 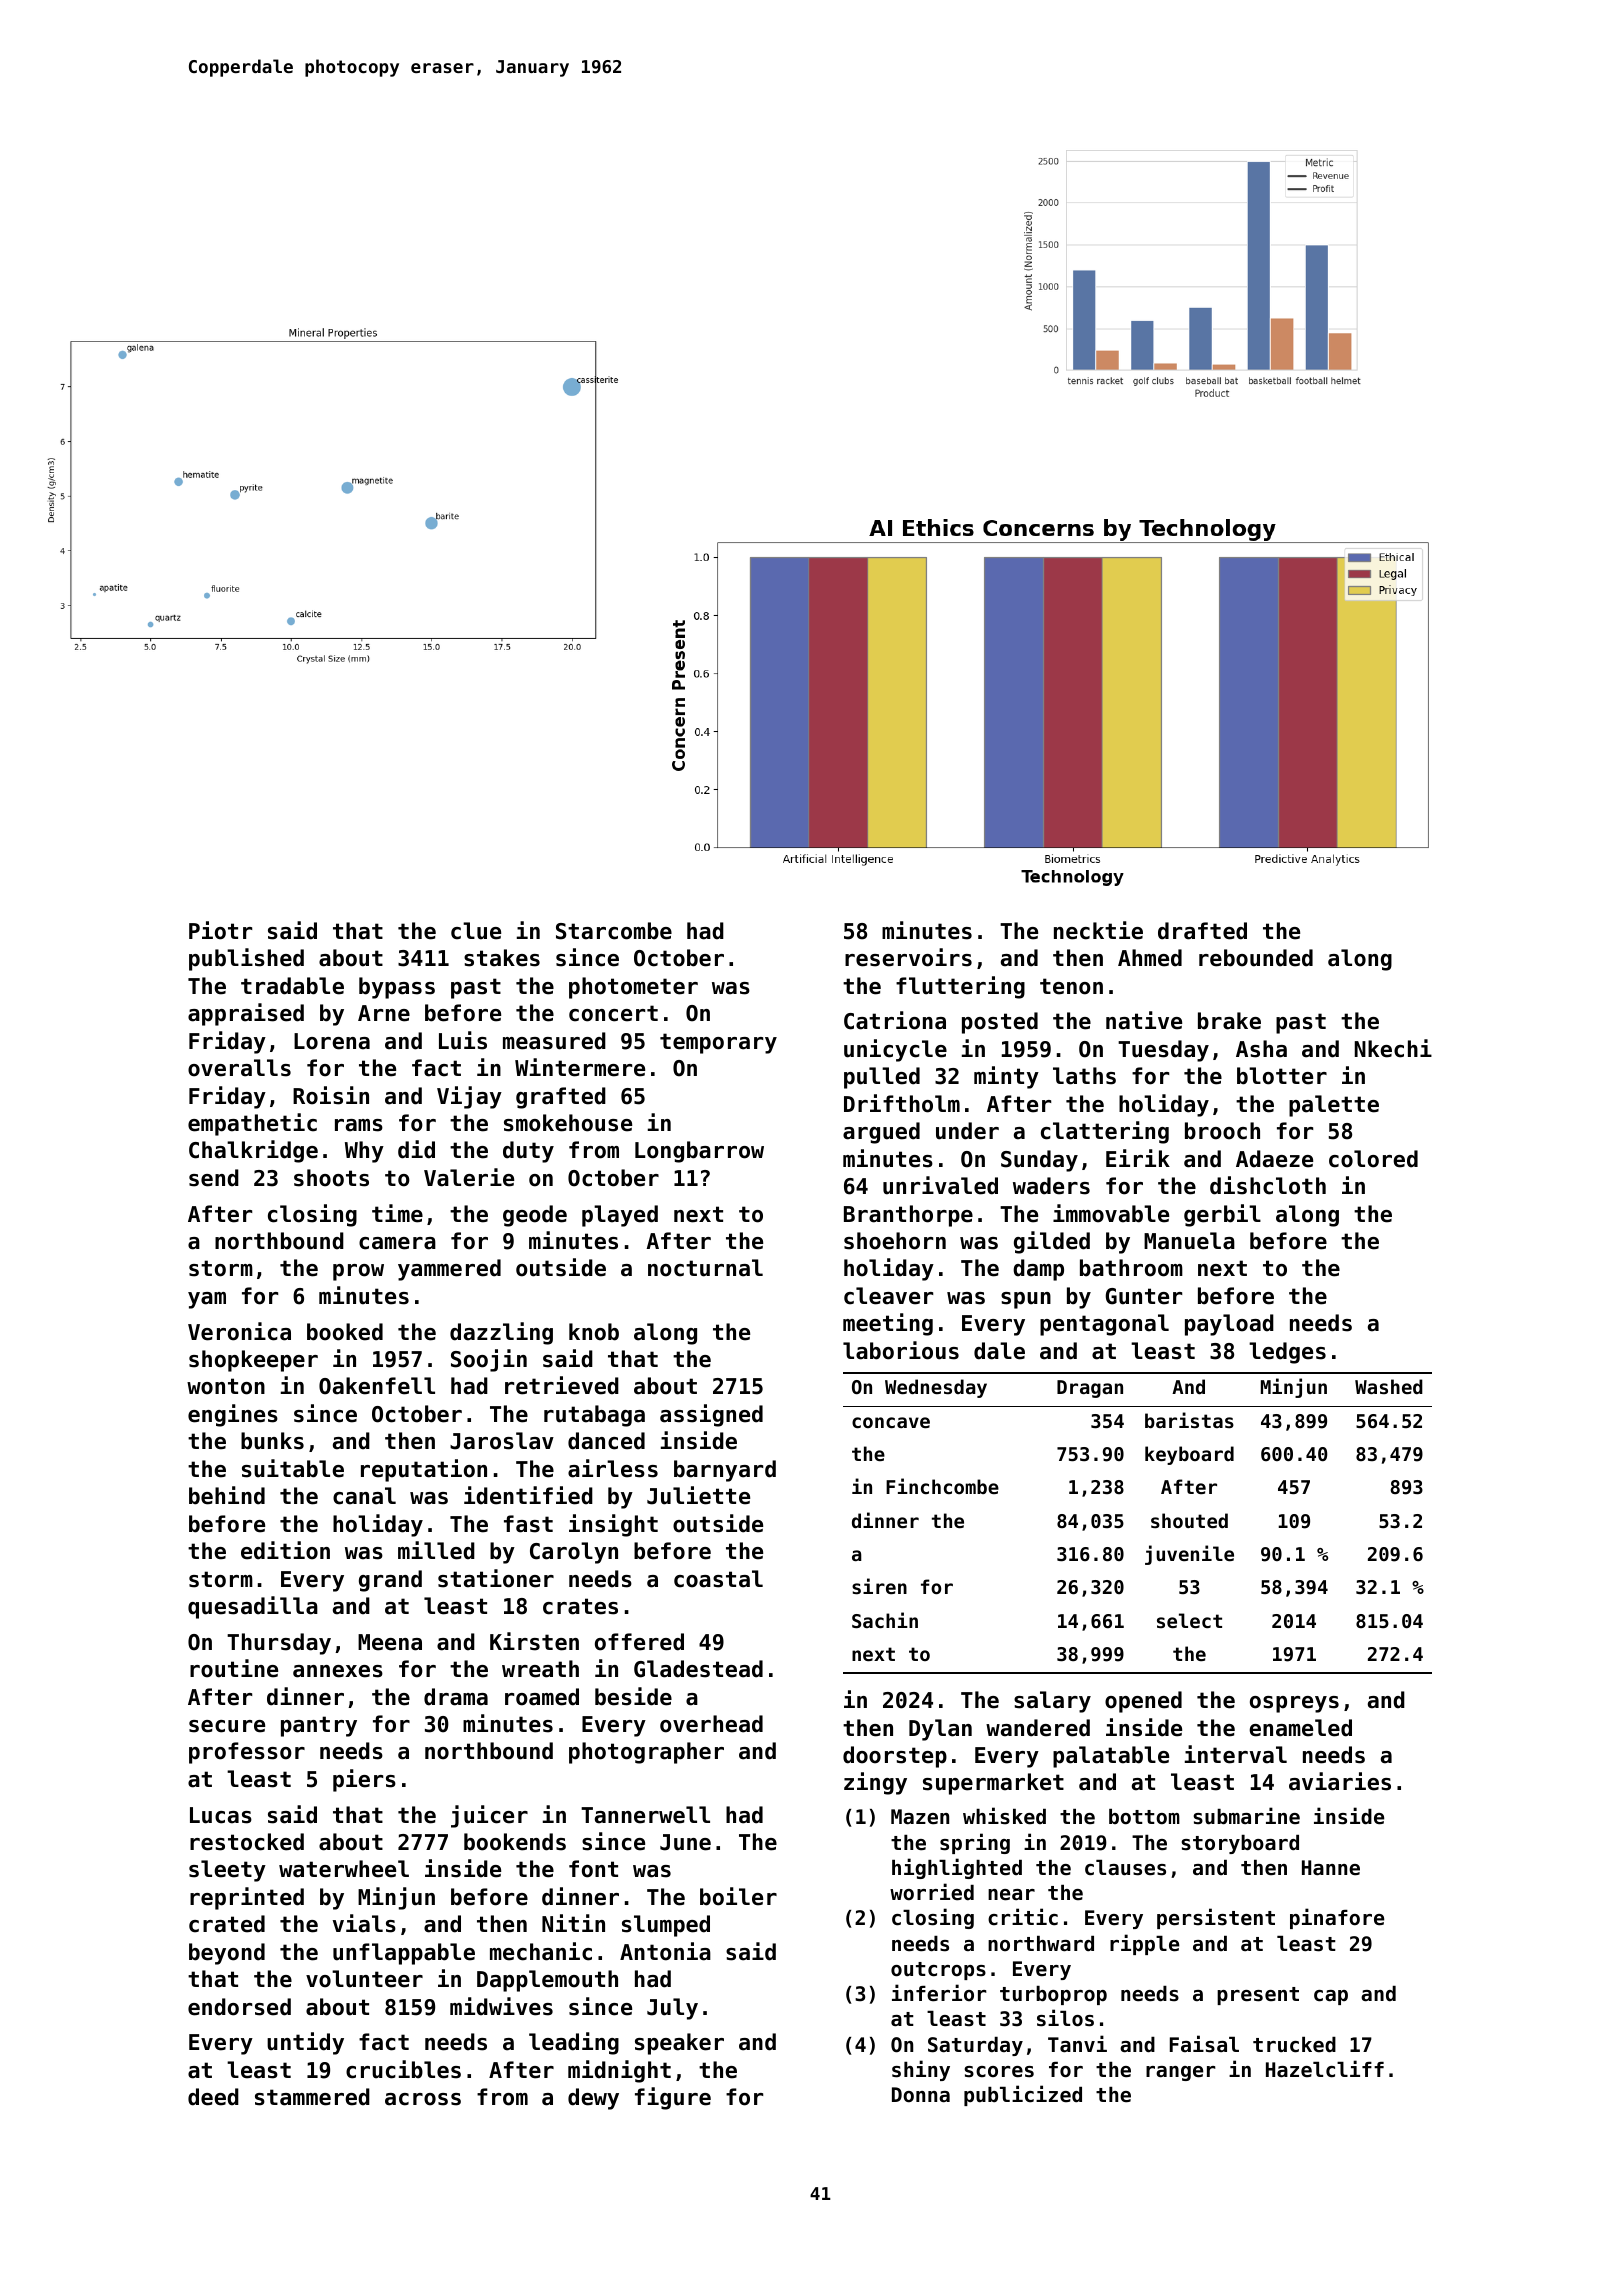 I want to click on Piotr, so click(x=220, y=930).
